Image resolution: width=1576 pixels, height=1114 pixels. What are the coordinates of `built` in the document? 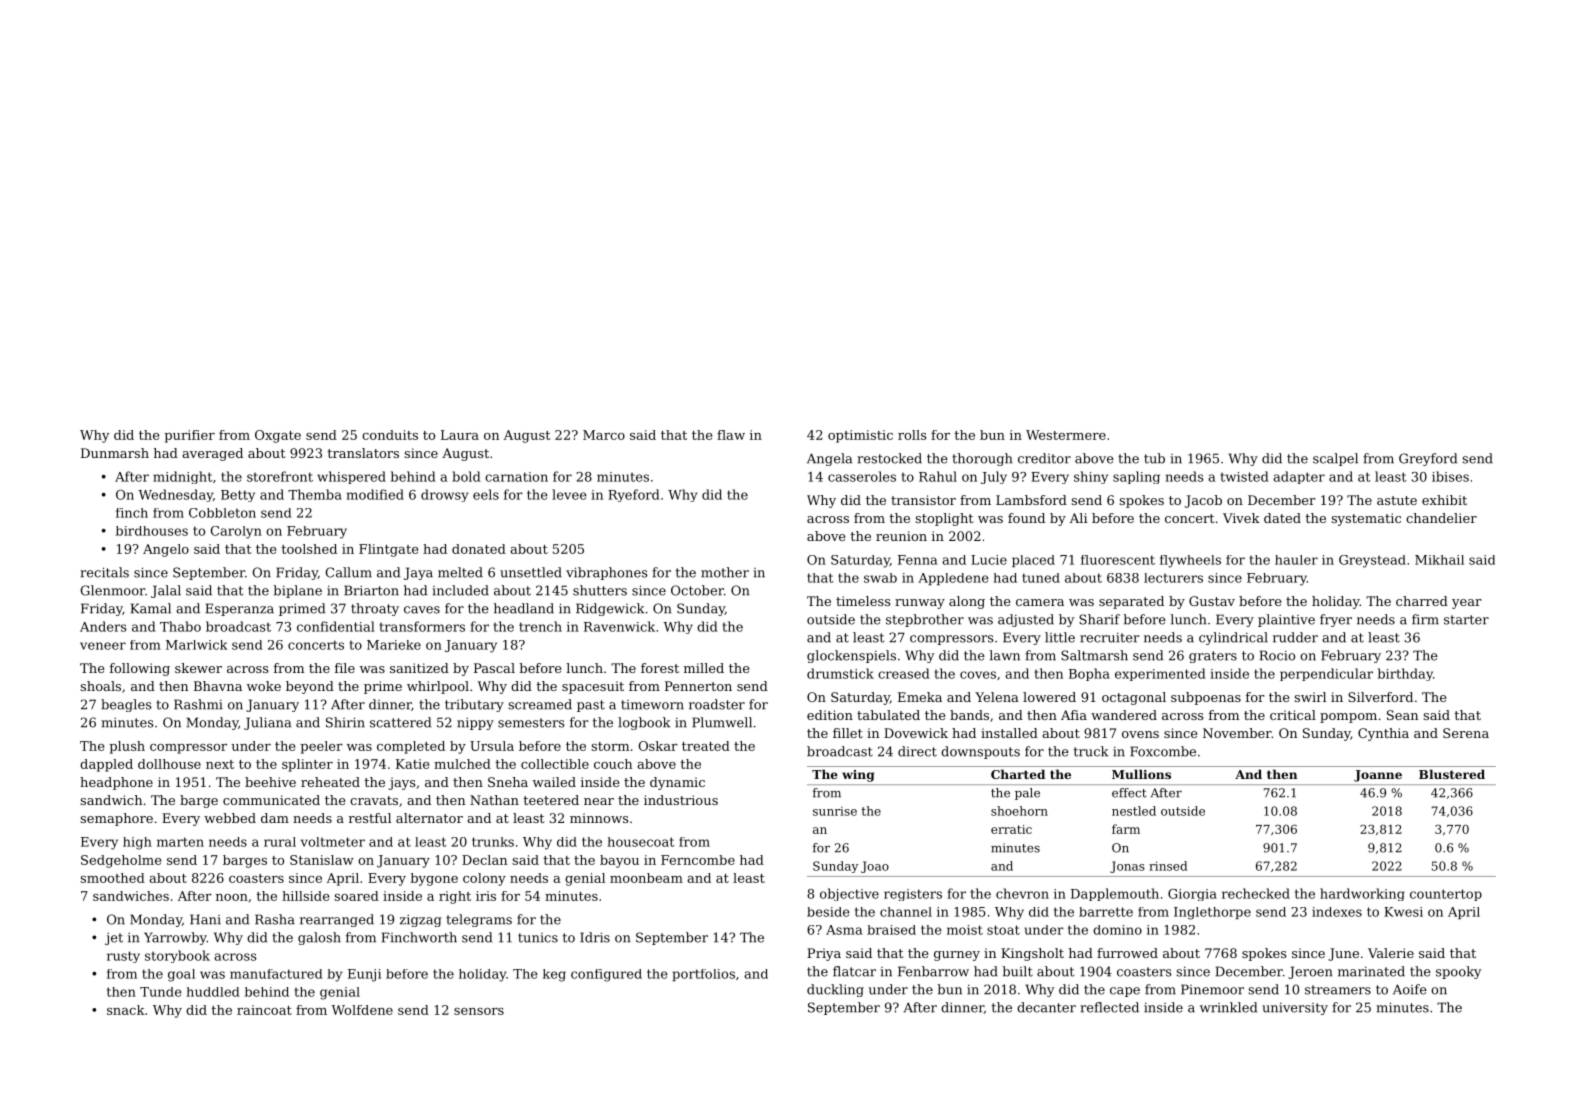 It's located at (1017, 971).
